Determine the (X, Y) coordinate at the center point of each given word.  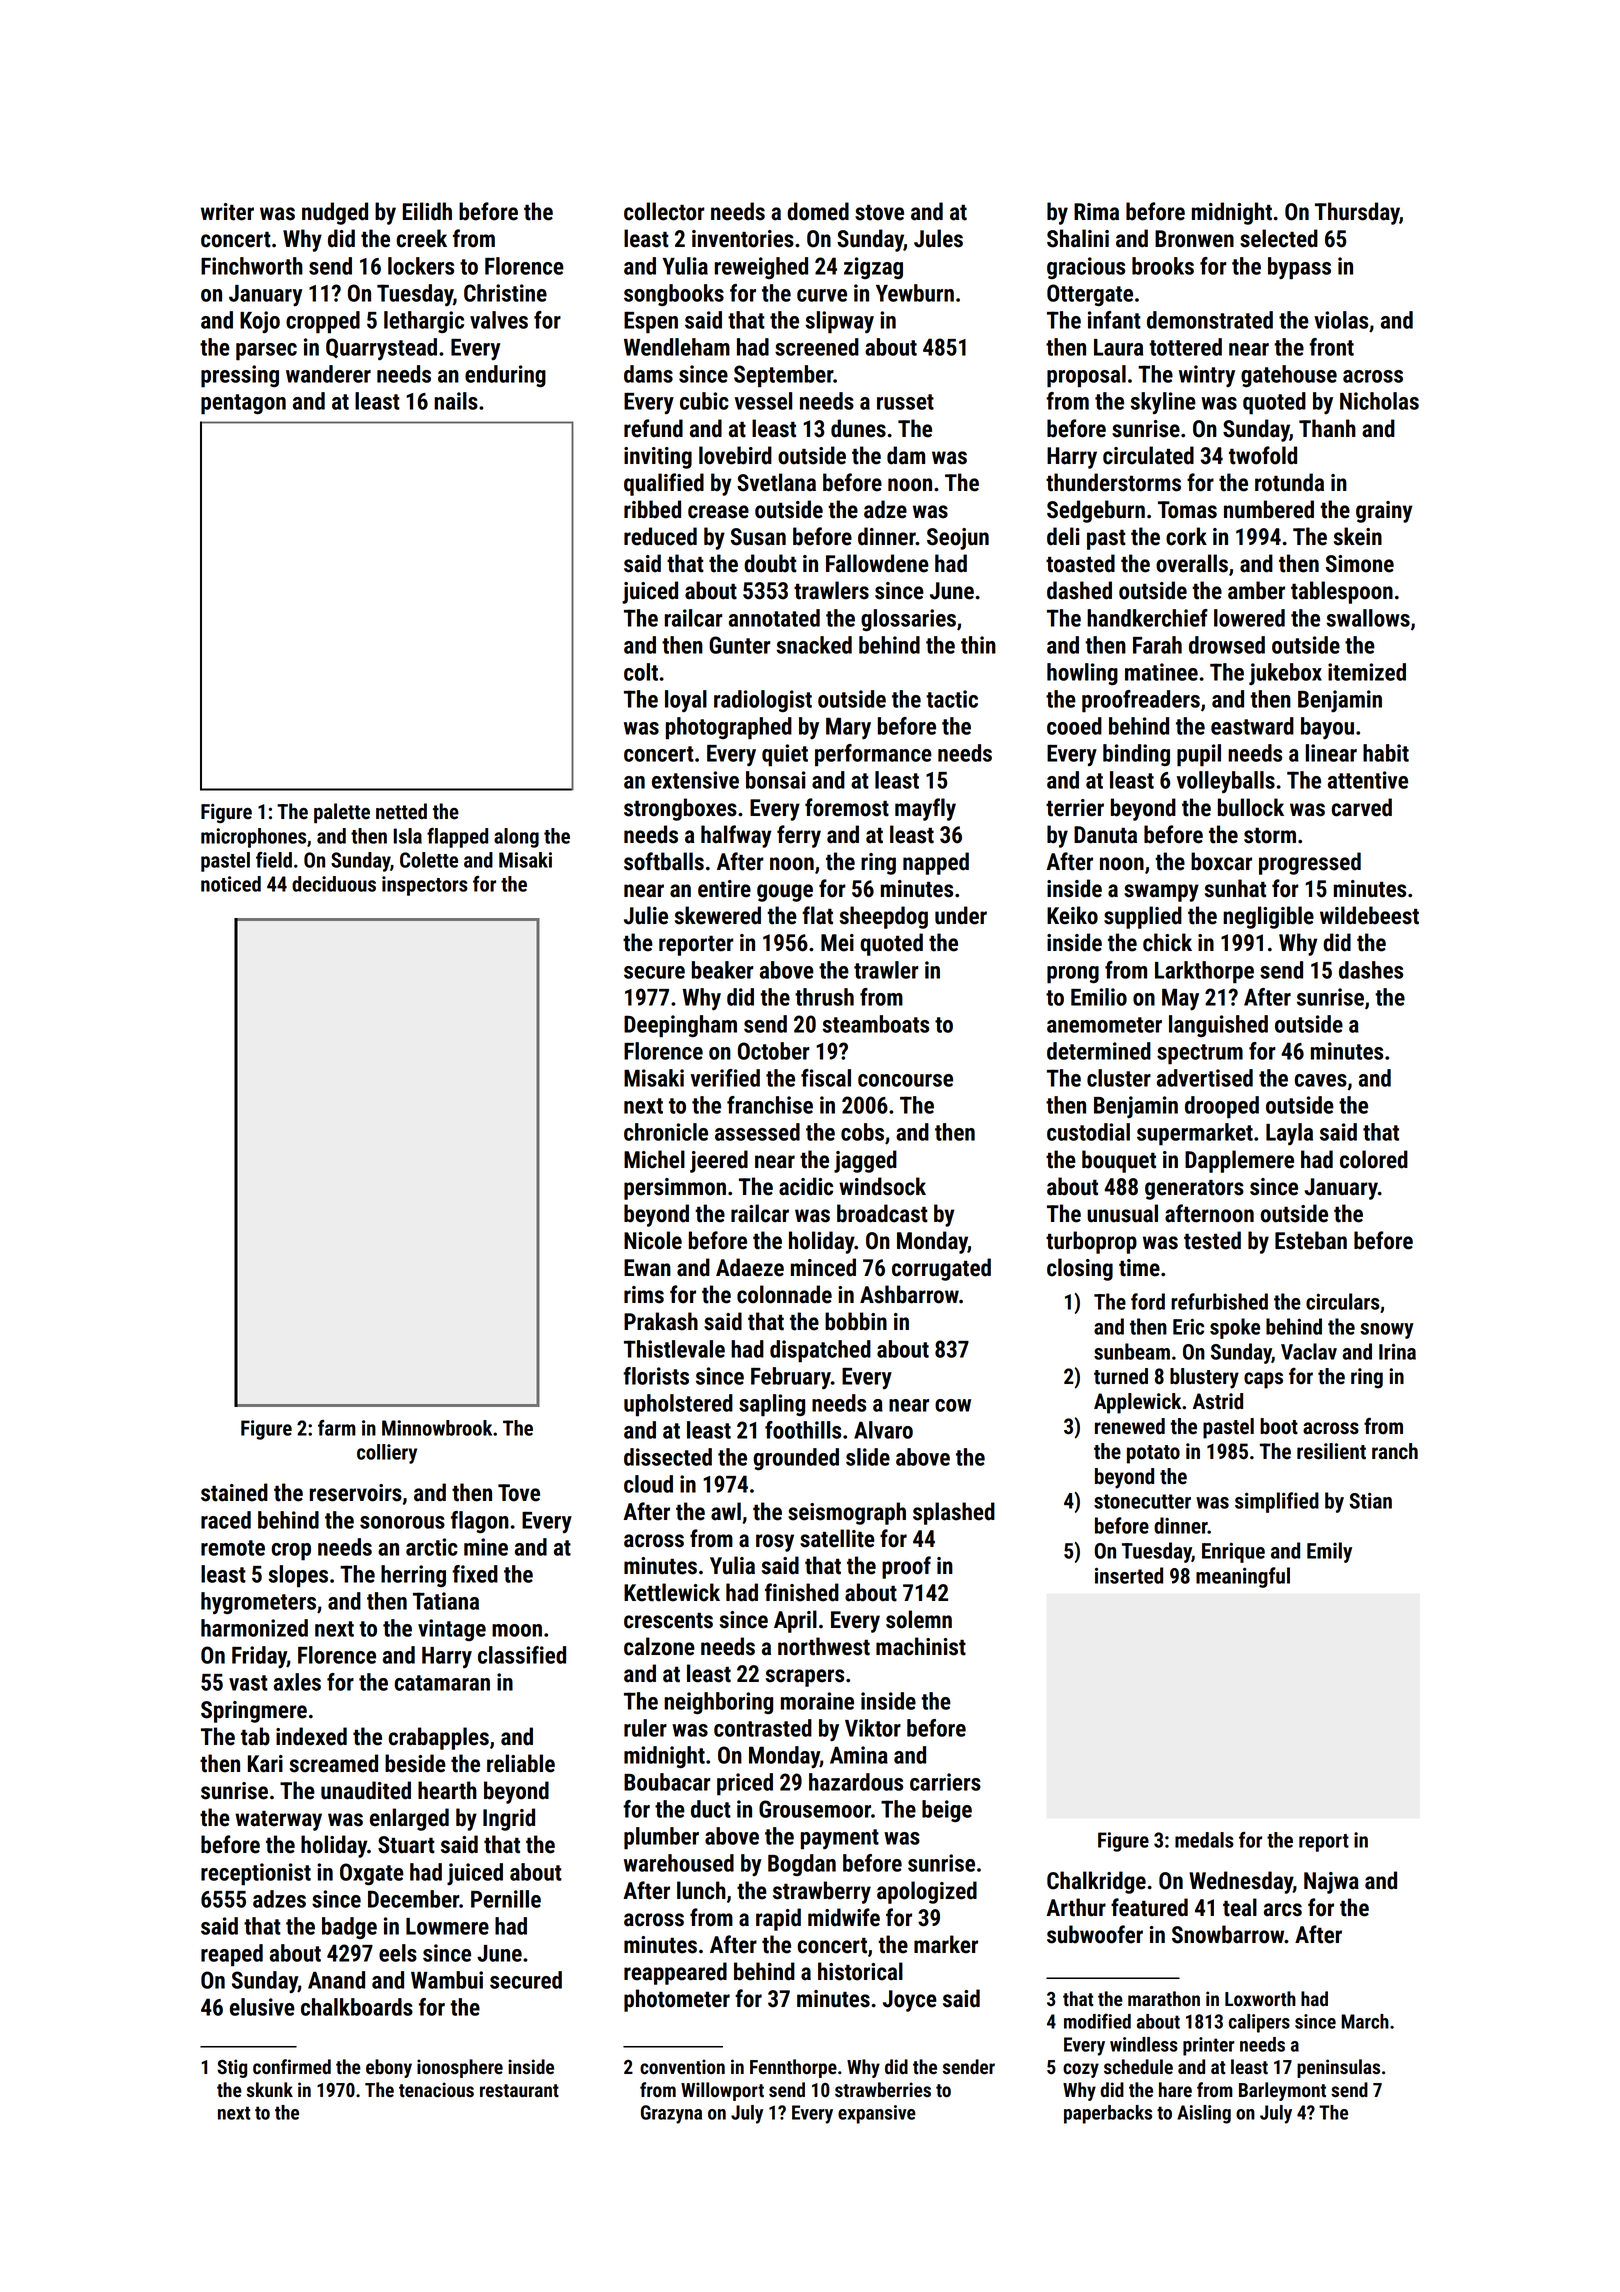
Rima (1096, 212)
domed (818, 211)
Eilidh (427, 211)
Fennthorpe (793, 2068)
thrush (824, 997)
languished (1218, 1026)
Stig (232, 2068)
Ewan (647, 1268)
